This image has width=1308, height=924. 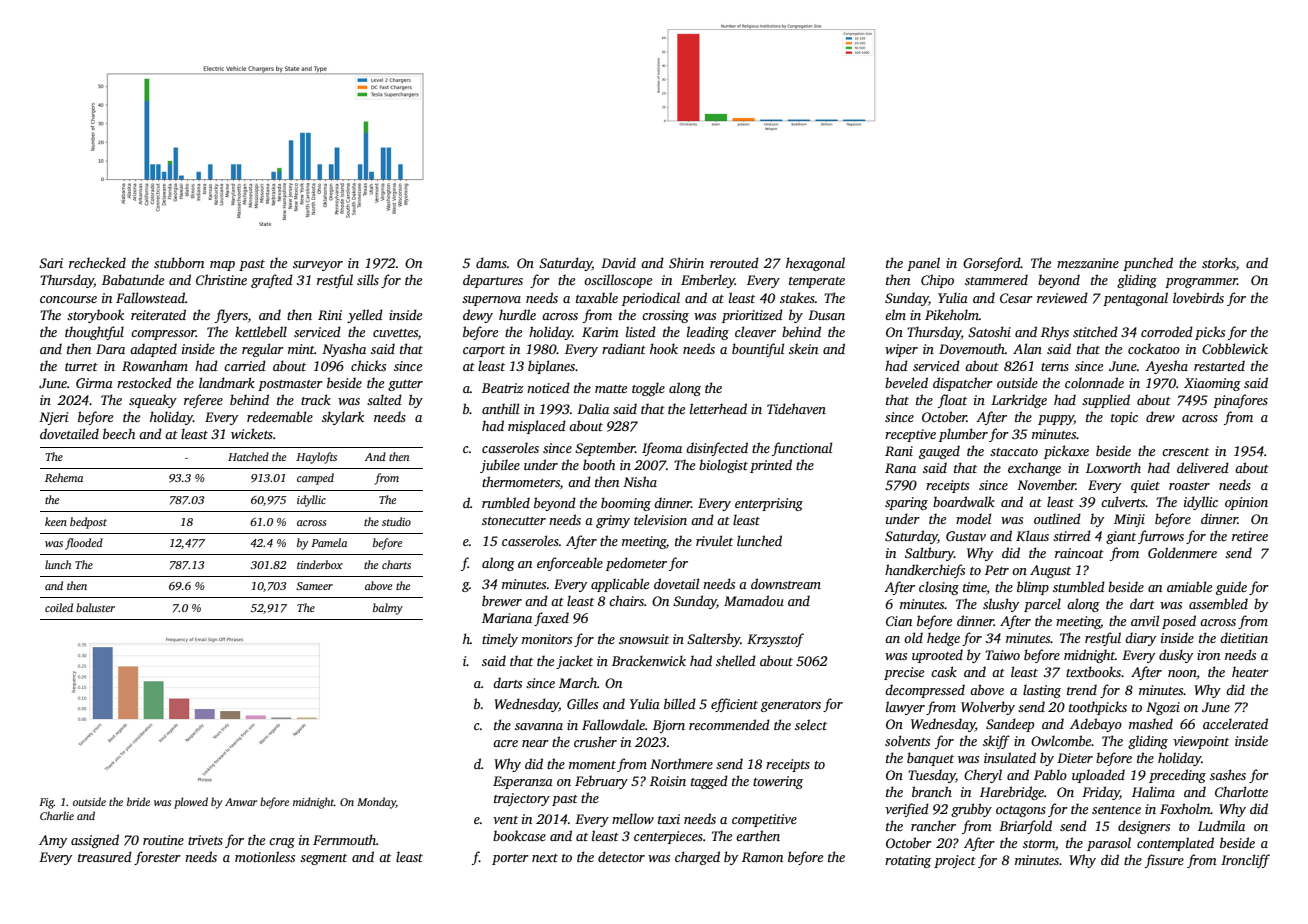 I want to click on Sari, so click(x=51, y=263).
